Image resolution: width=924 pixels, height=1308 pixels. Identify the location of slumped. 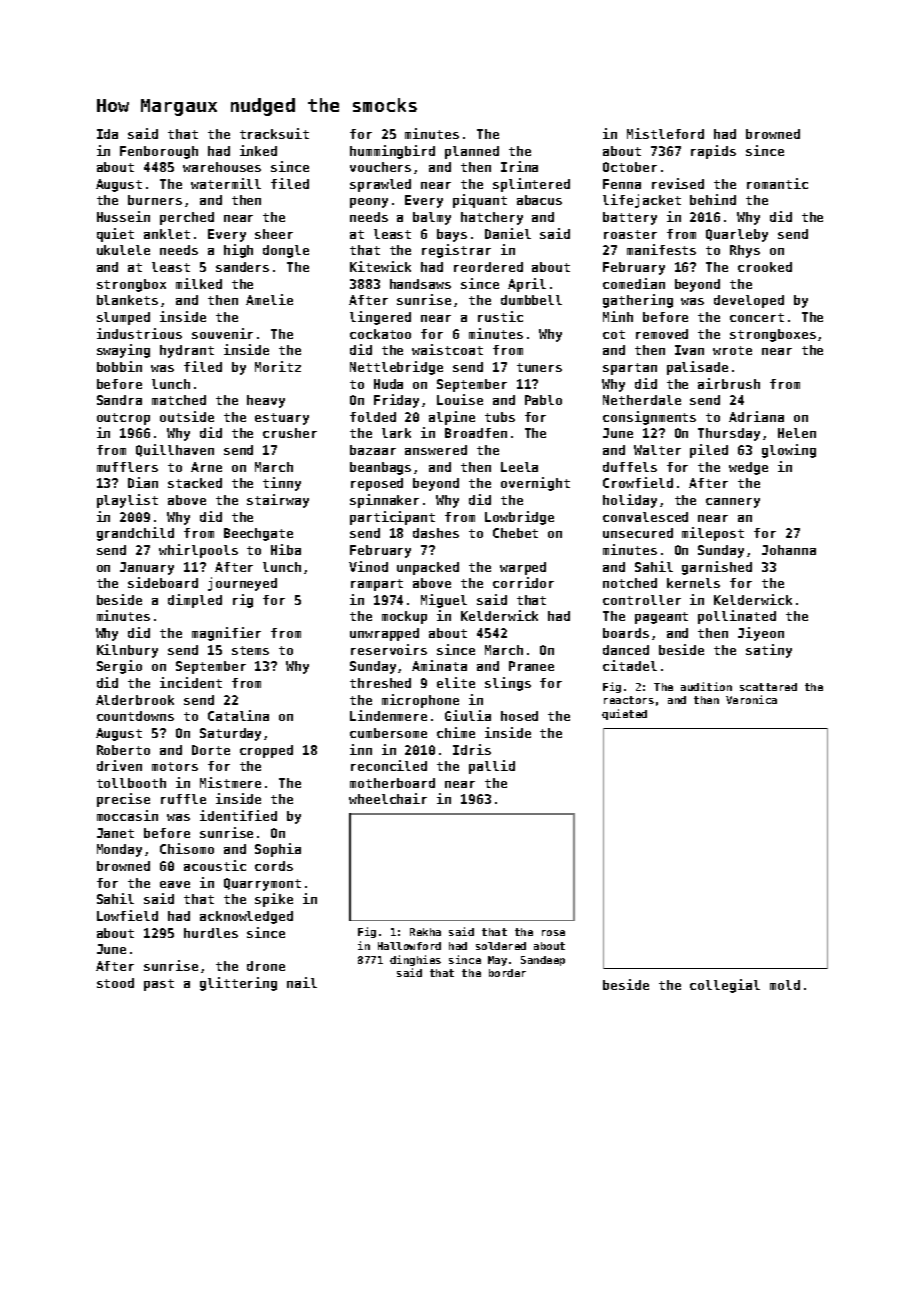
(123, 318).
